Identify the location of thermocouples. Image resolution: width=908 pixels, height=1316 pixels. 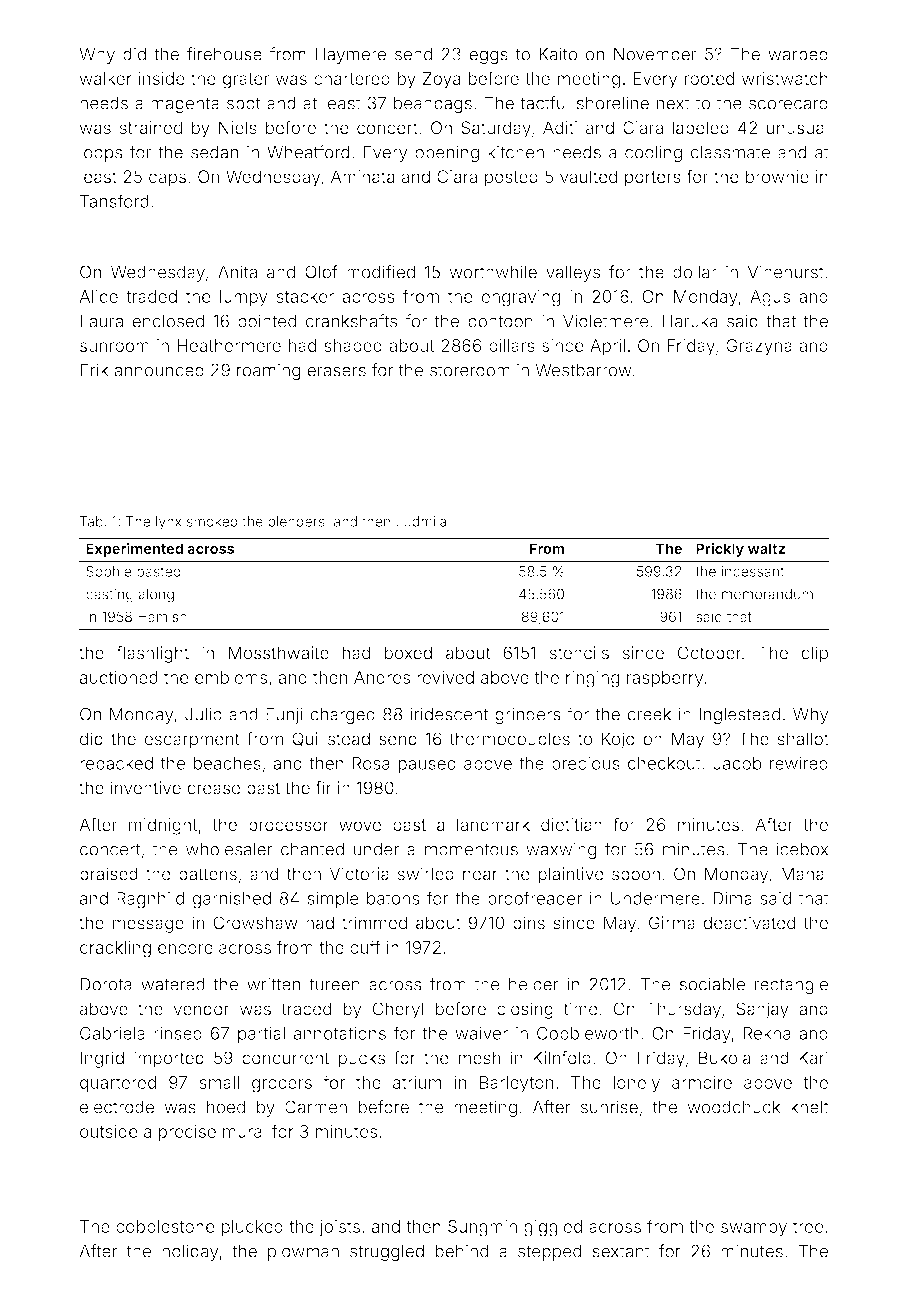
(509, 740).
